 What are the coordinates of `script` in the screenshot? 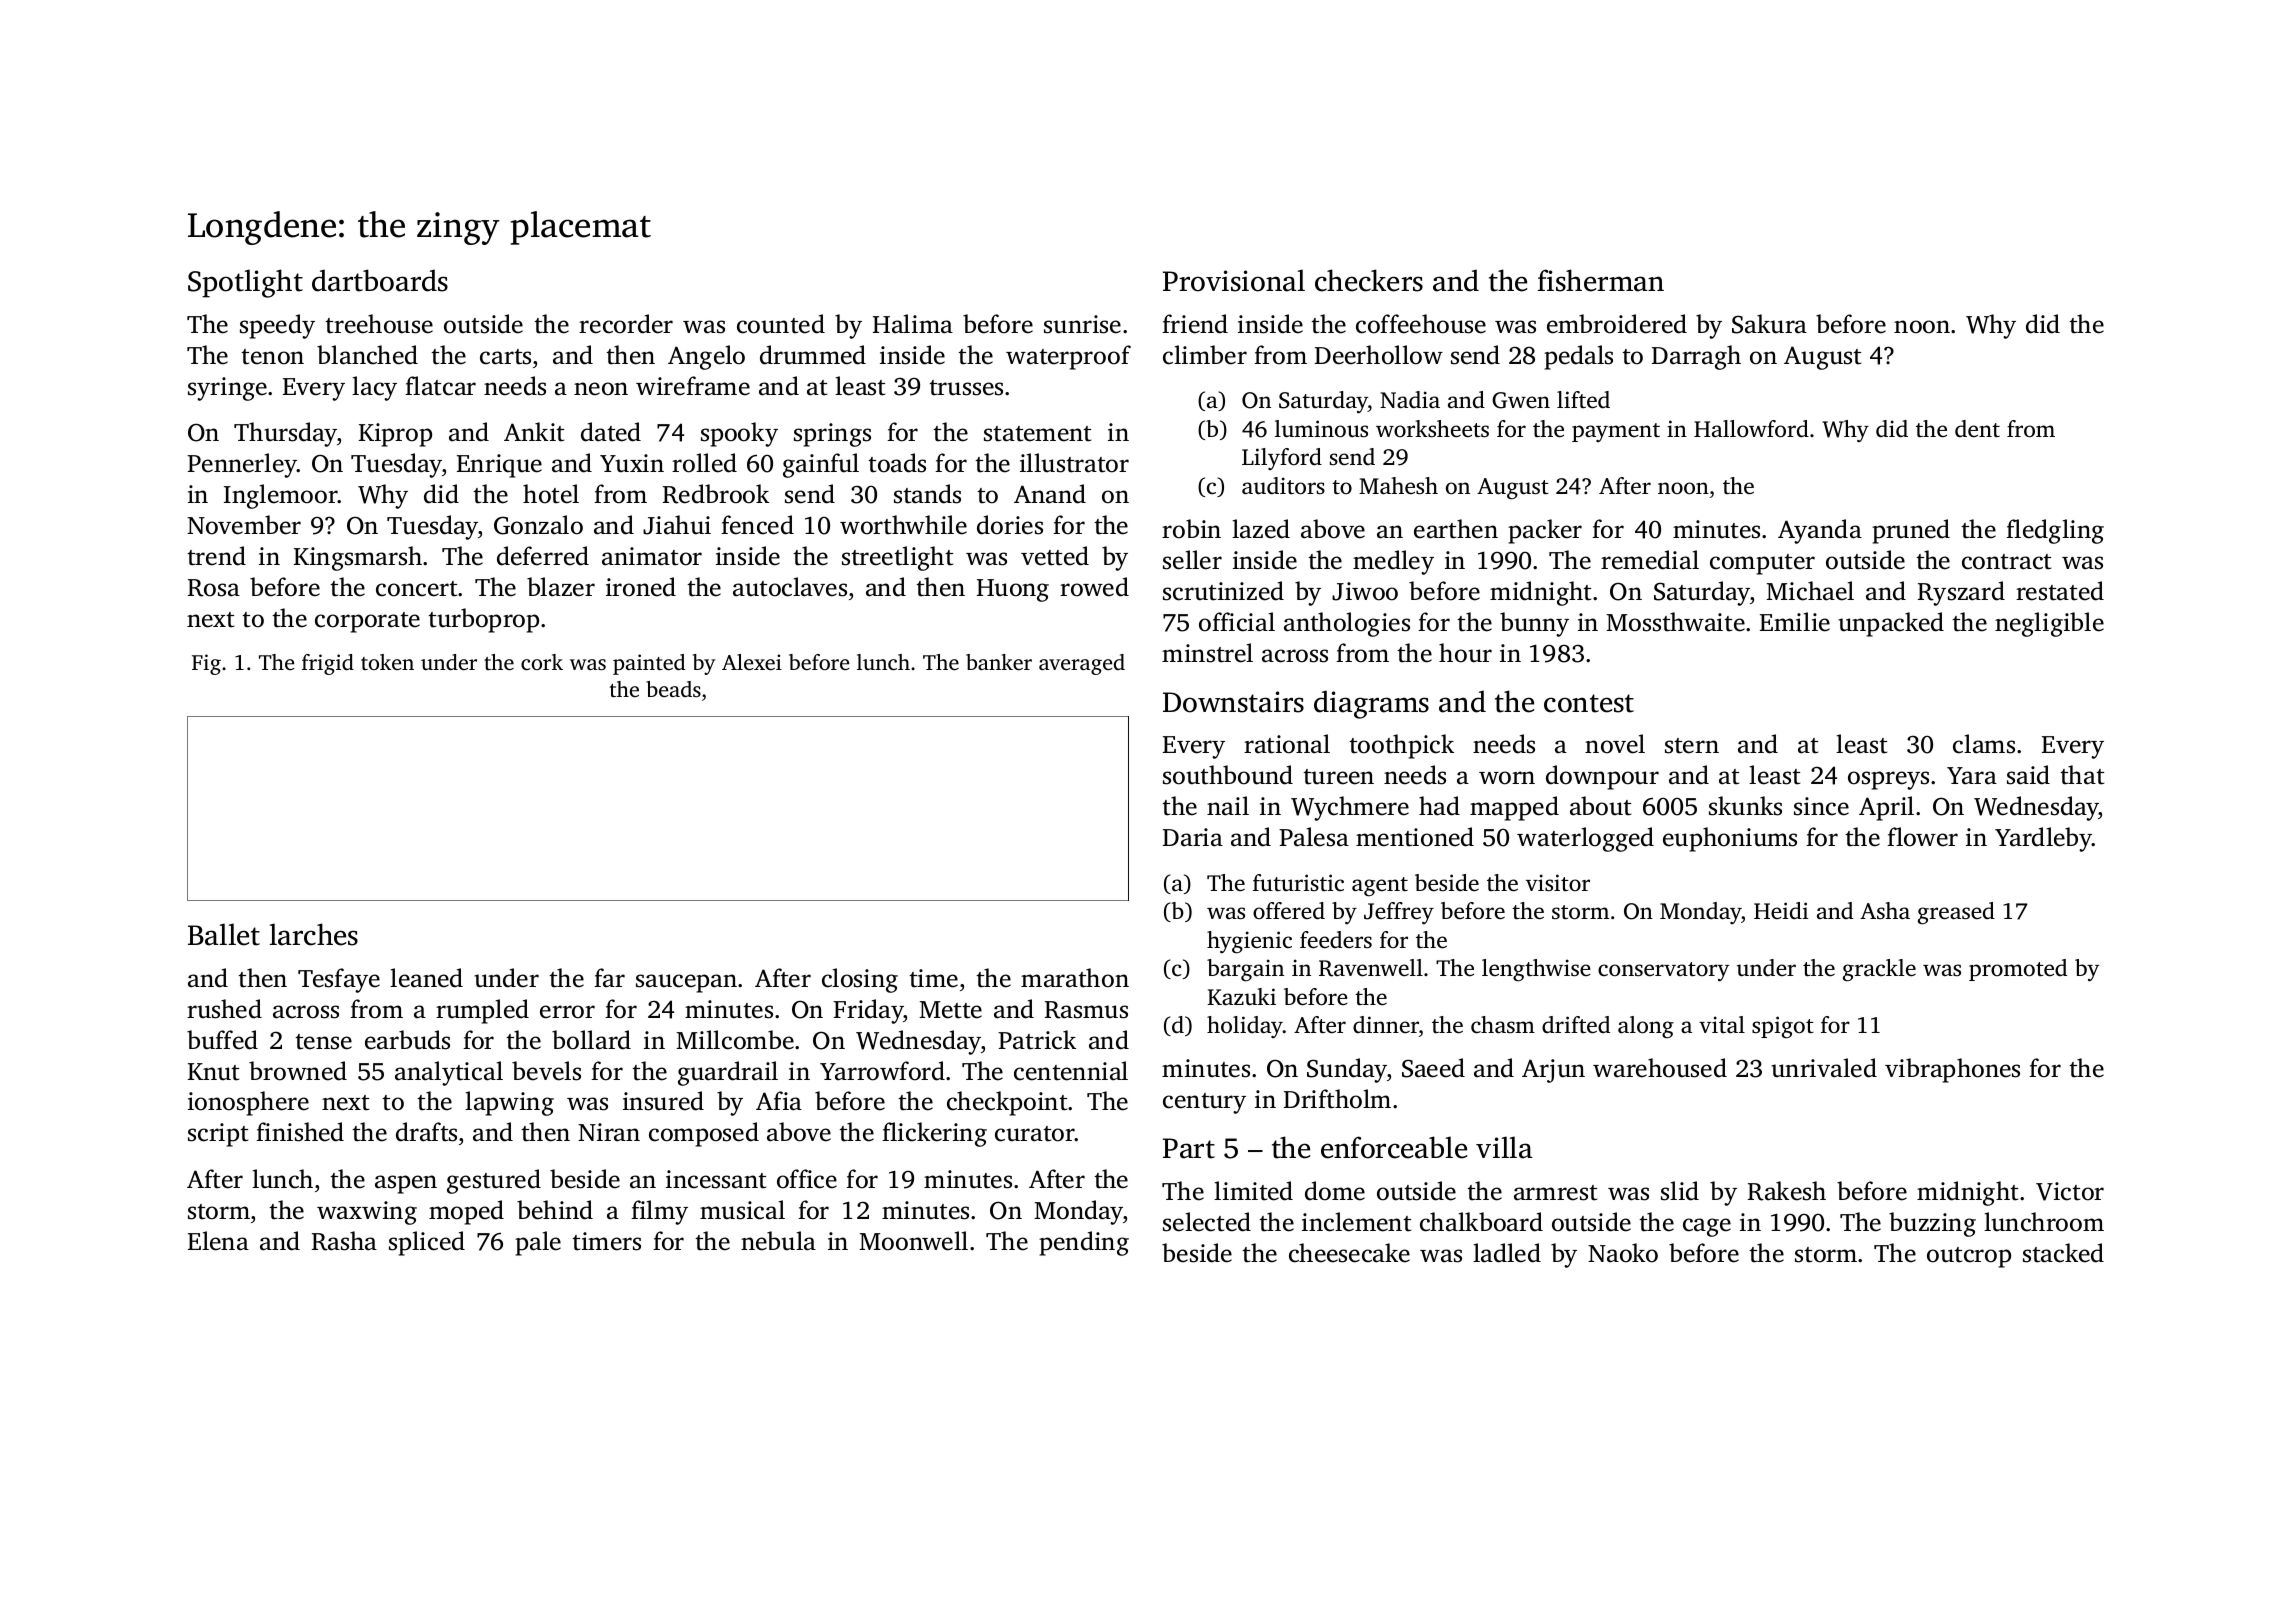 It's located at (218, 1135).
